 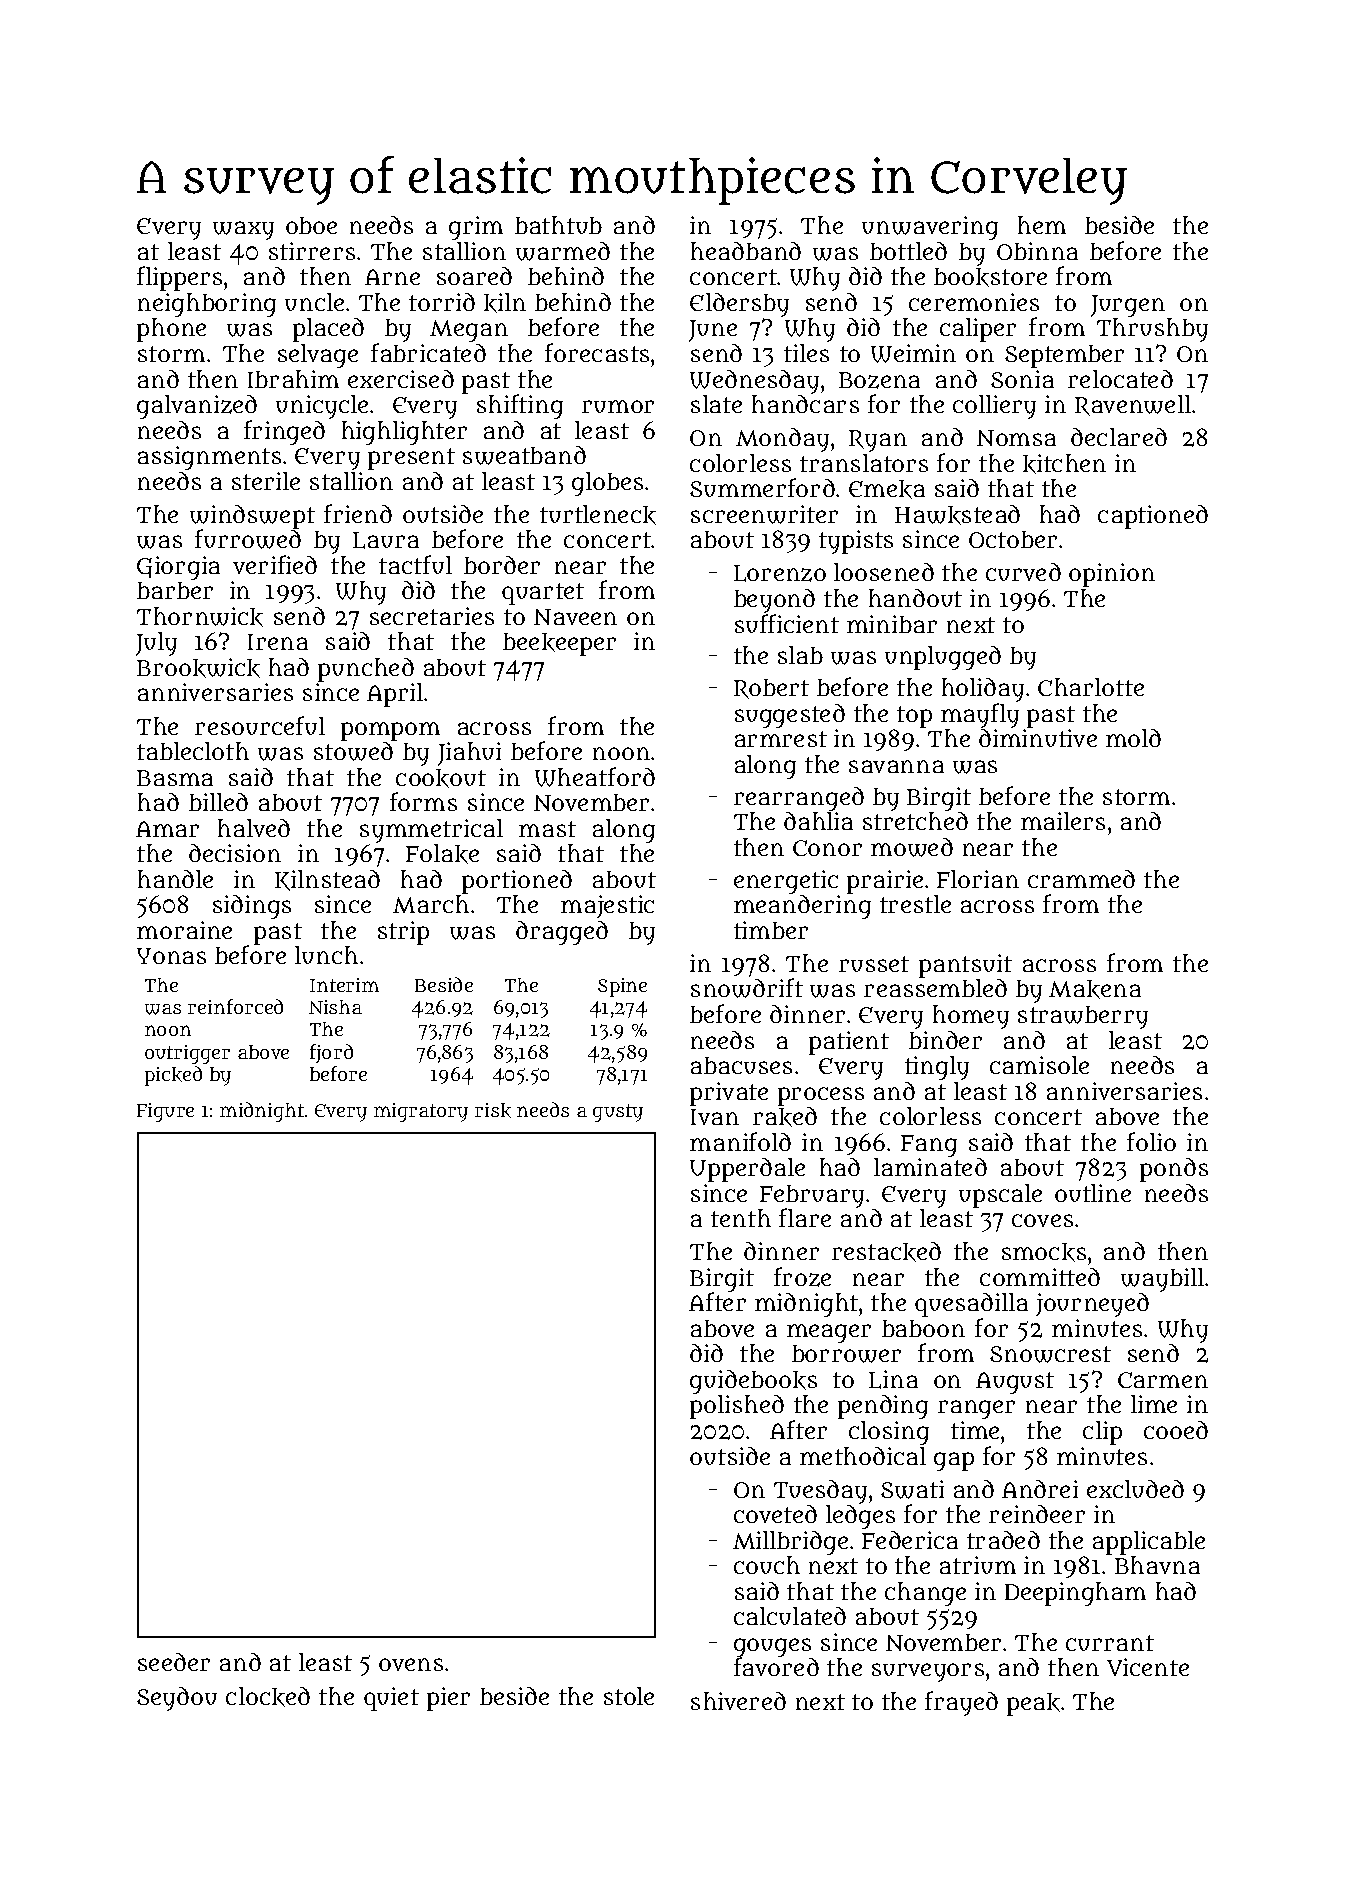 What do you see at coordinates (558, 225) in the screenshot?
I see `bathtub` at bounding box center [558, 225].
